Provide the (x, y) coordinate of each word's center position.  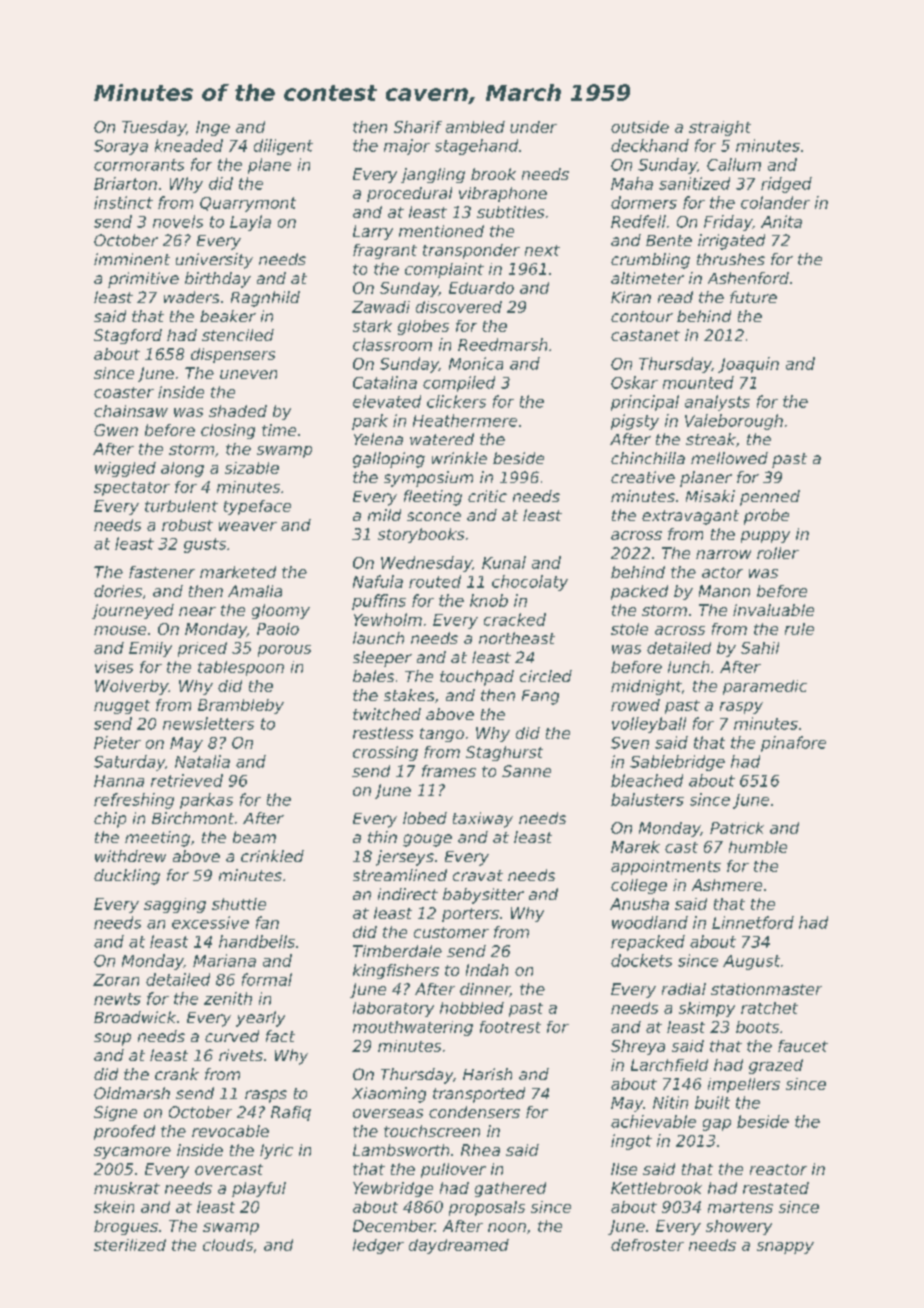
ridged (786, 185)
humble (758, 847)
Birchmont (193, 818)
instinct (123, 202)
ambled (475, 127)
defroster (647, 1245)
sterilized (130, 1245)
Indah (487, 970)
